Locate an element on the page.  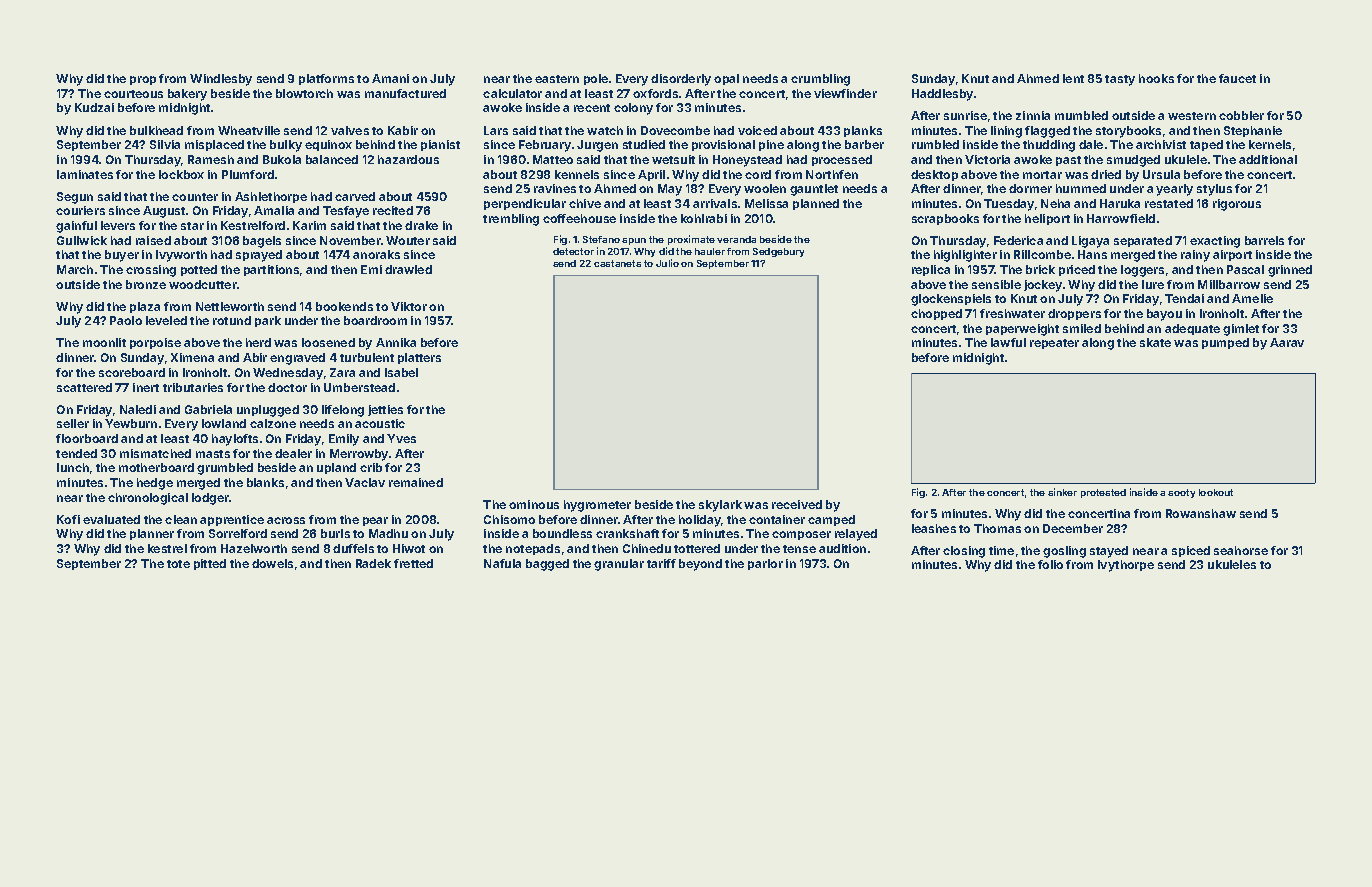
planner is located at coordinates (152, 534).
